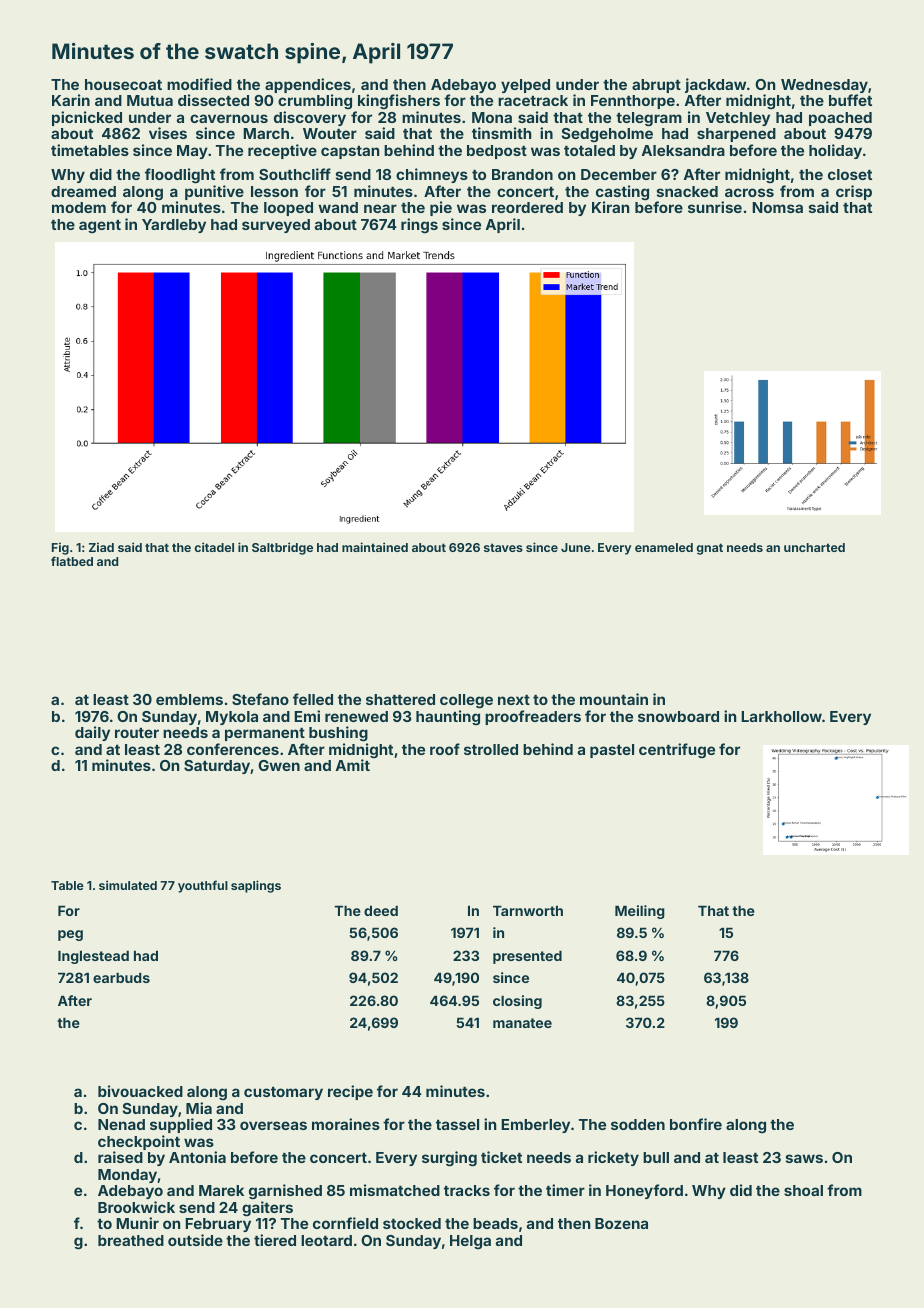 The image size is (924, 1308). Describe the element at coordinates (656, 86) in the image. I see `abrupt` at that location.
